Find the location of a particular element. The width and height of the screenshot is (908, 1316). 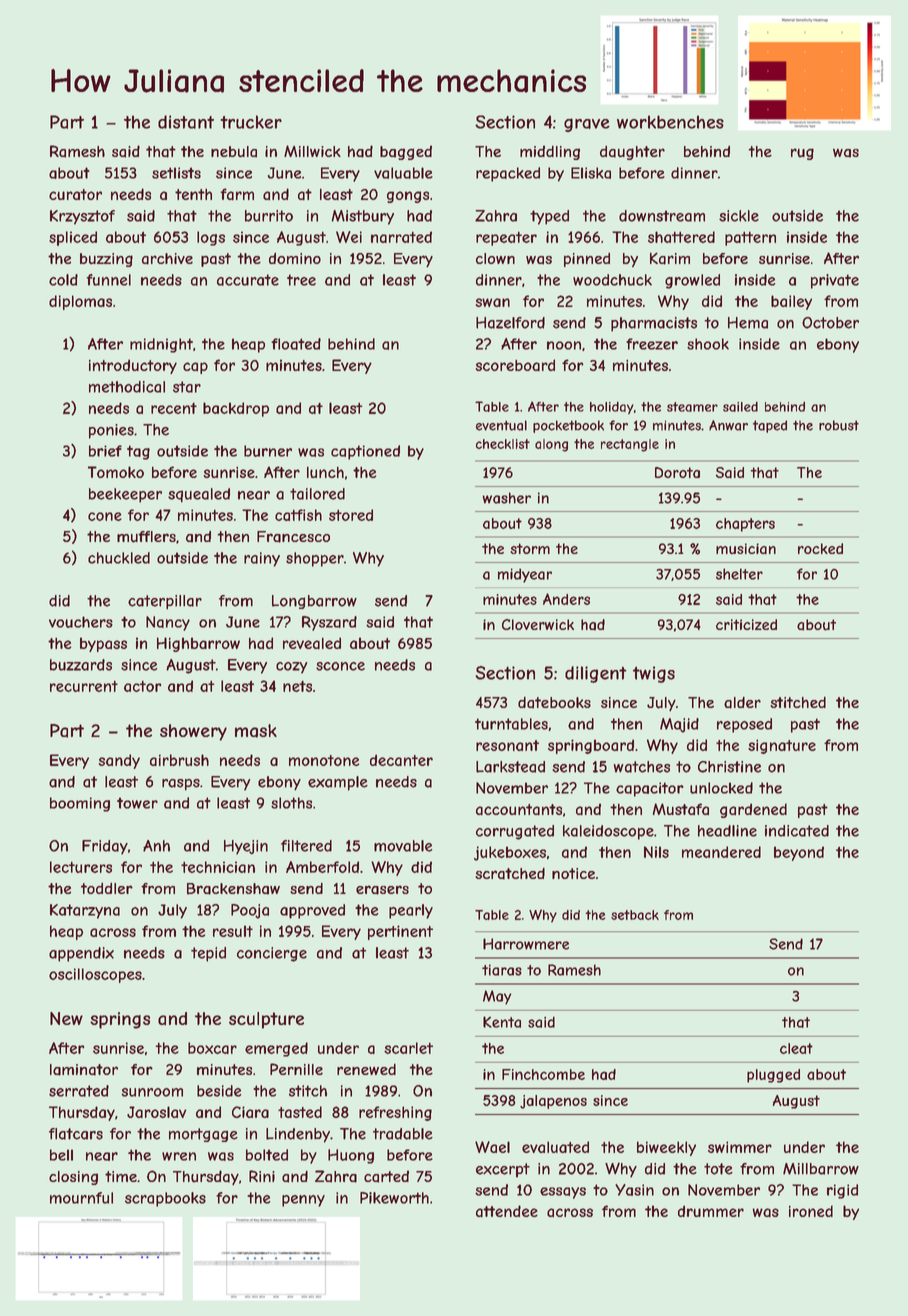

Kenta is located at coordinates (502, 1022).
